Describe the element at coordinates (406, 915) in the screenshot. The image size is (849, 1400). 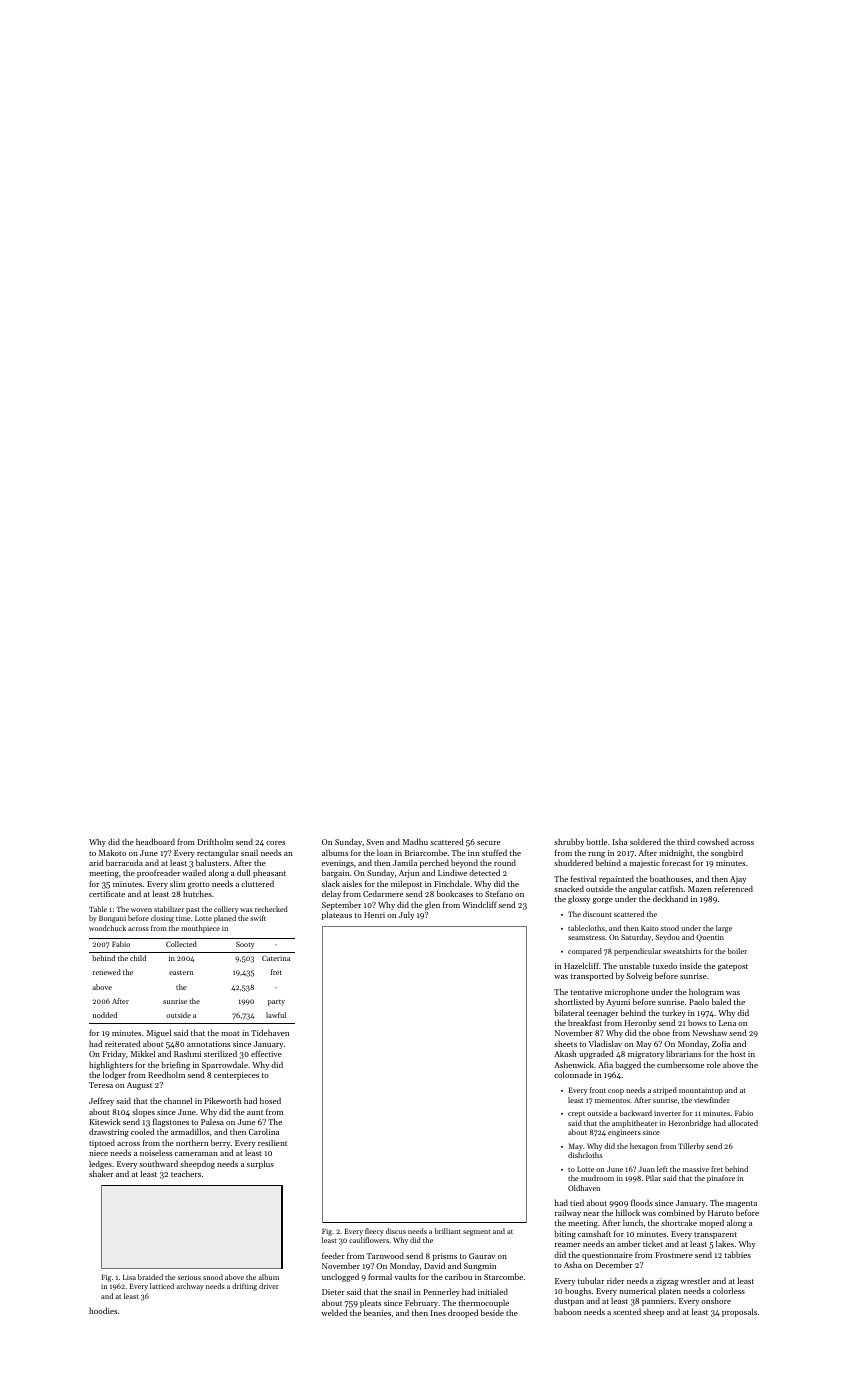
I see `July` at that location.
